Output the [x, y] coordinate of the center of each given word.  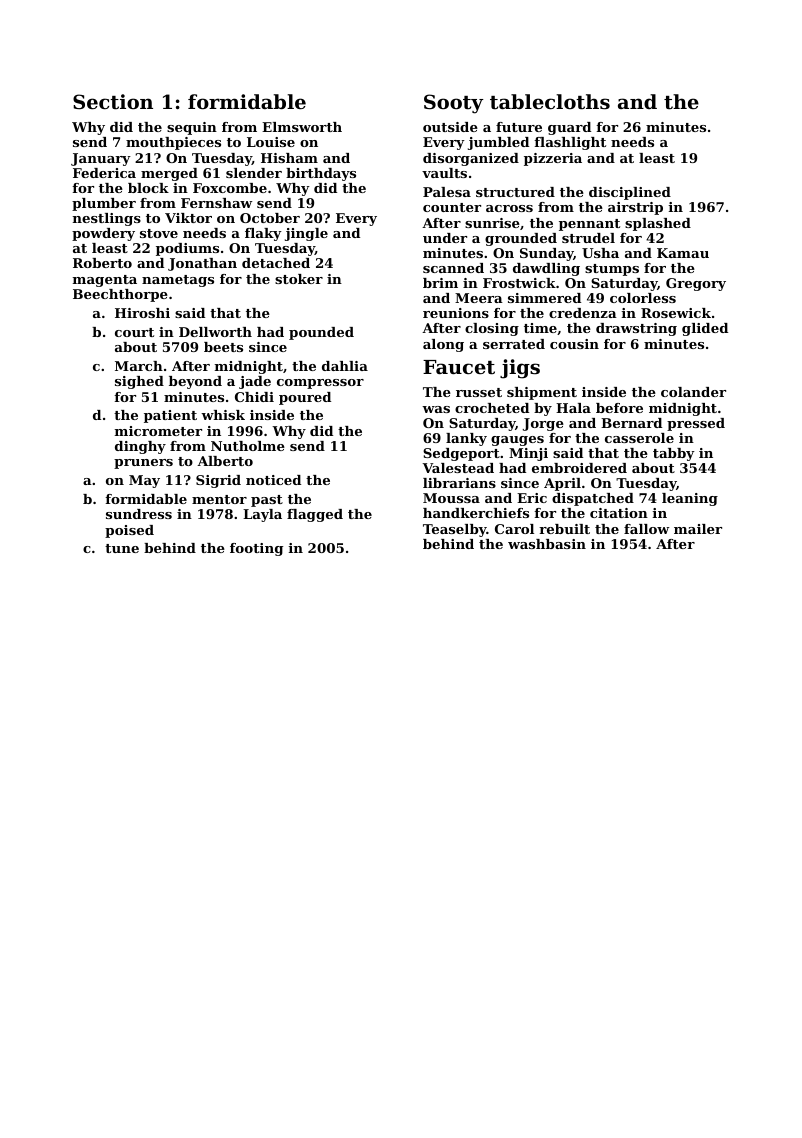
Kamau [683, 253]
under [445, 238]
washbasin [547, 544]
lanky [466, 439]
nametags [178, 281]
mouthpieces [173, 143]
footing [256, 549]
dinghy [140, 447]
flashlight [570, 143]
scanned [453, 268]
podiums [187, 249]
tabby [674, 454]
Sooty [454, 104]
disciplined [630, 193]
